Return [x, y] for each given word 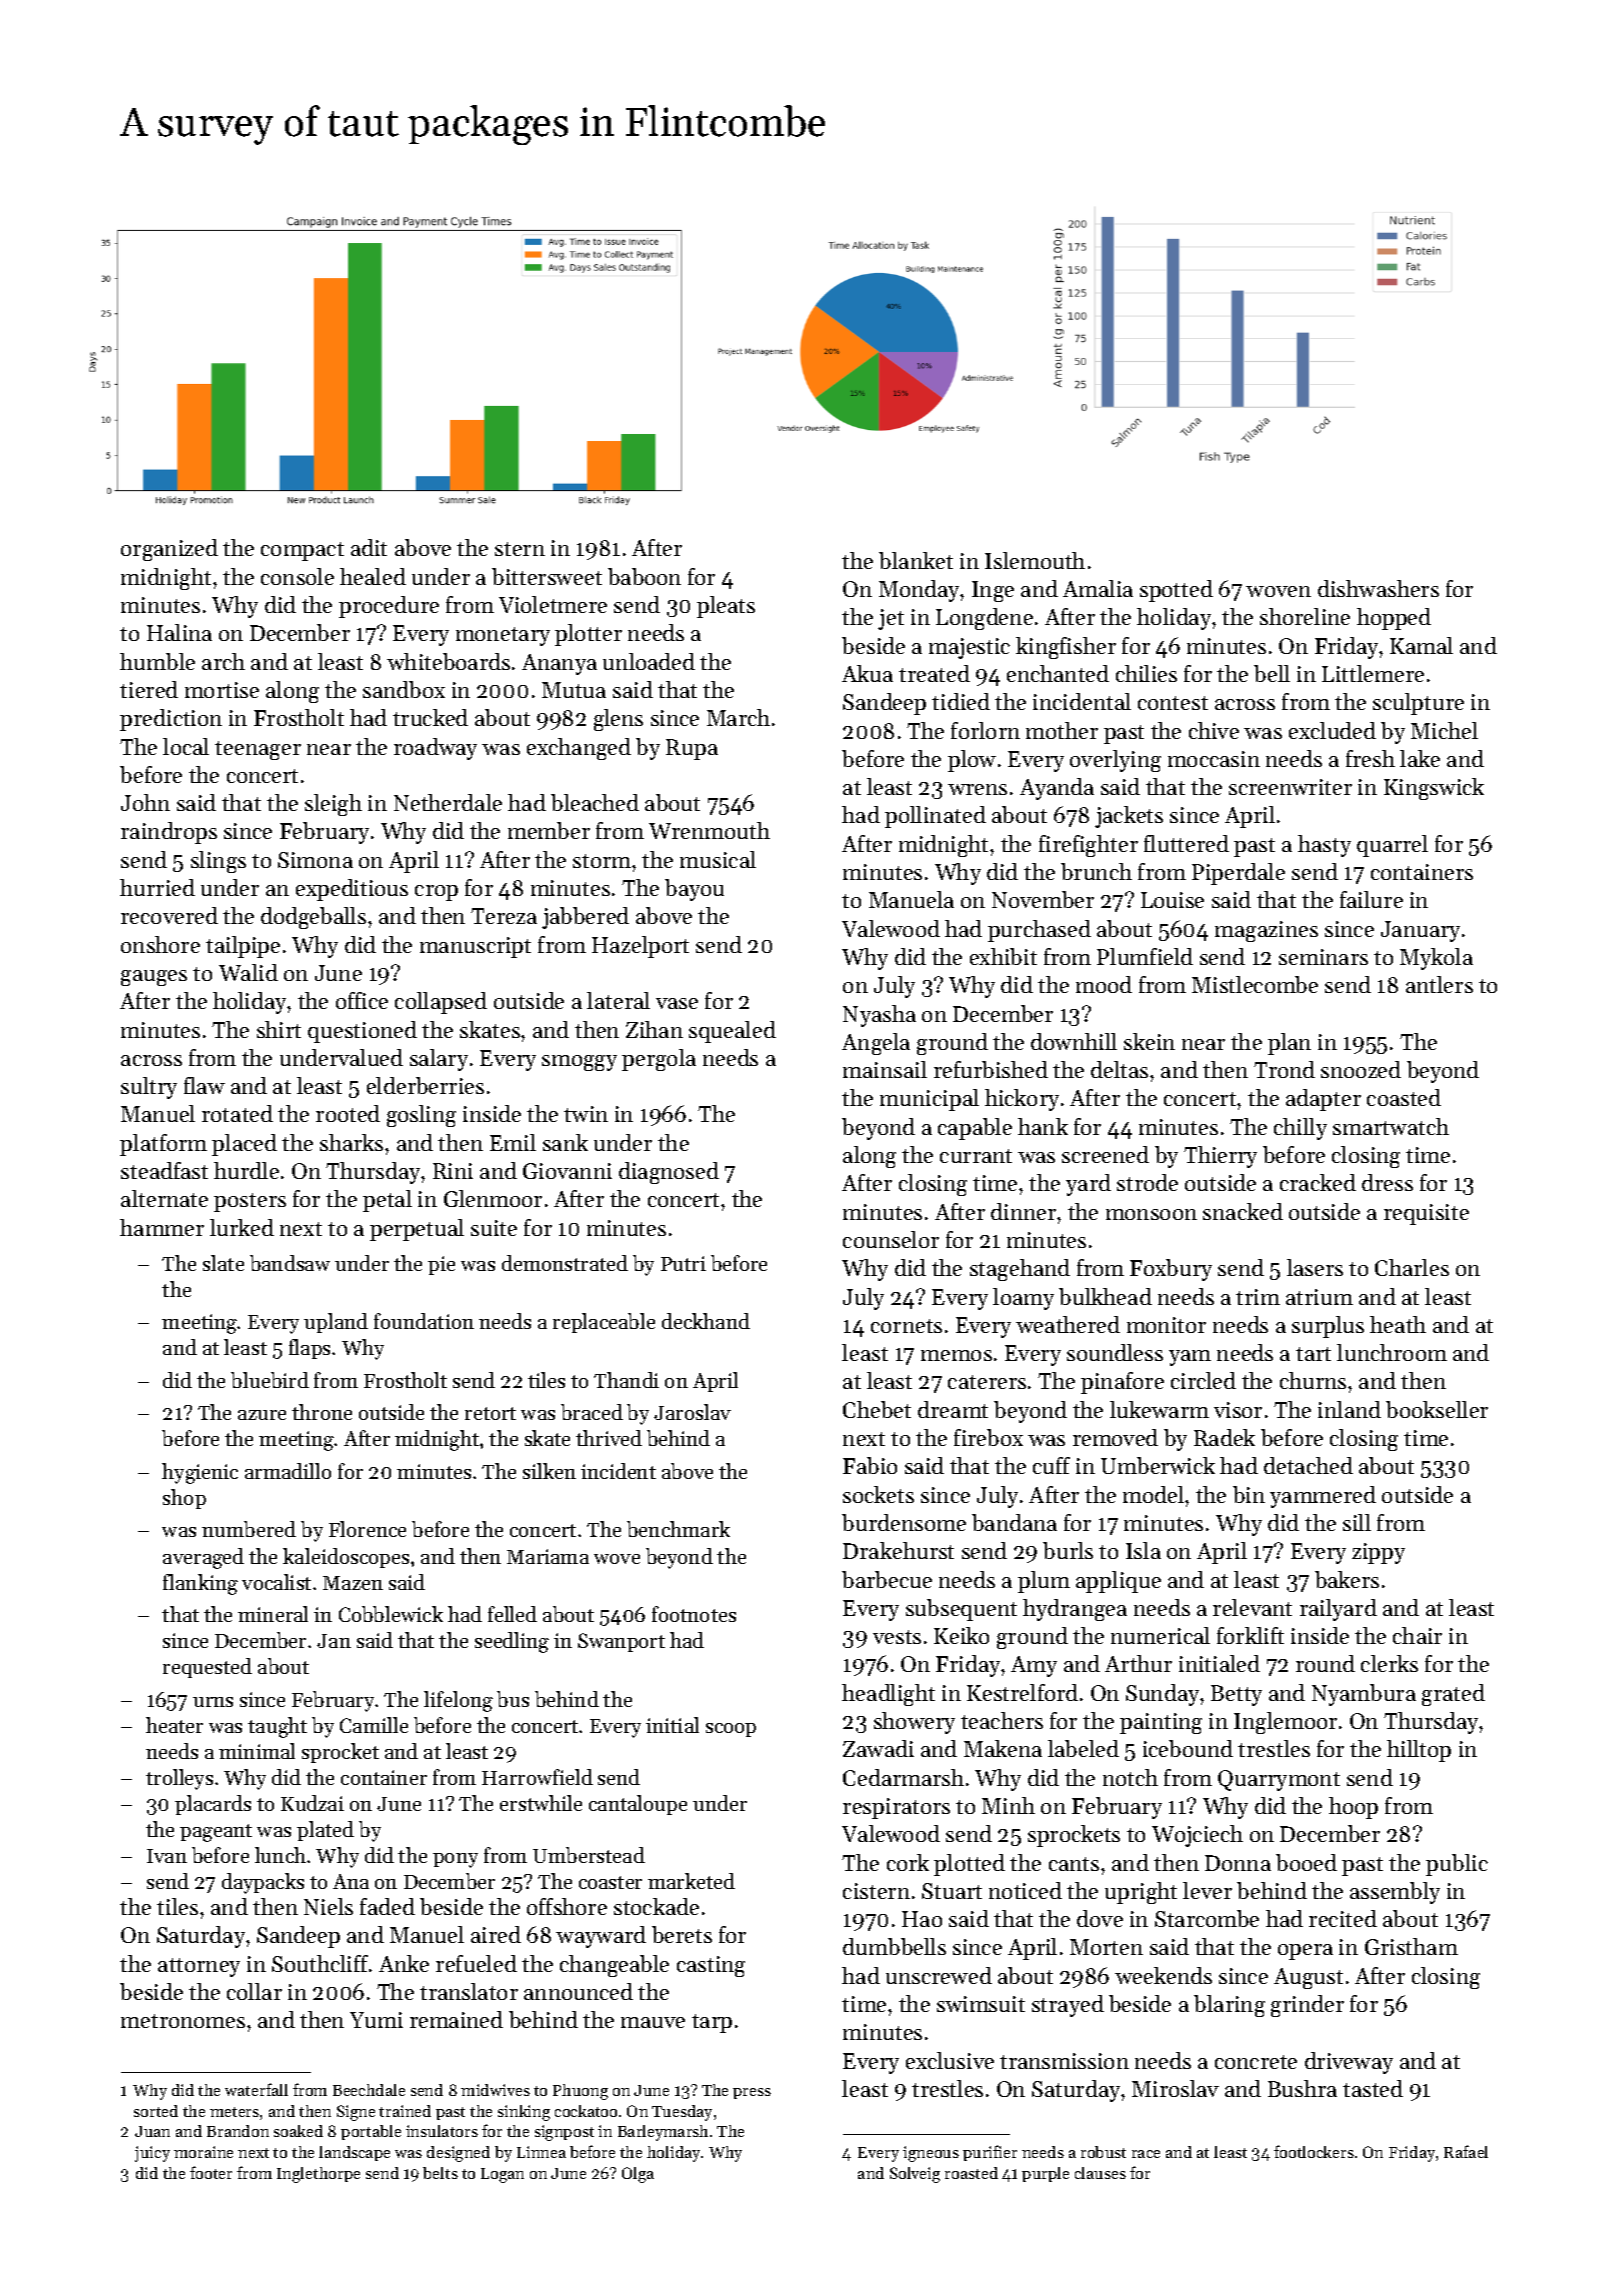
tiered [149, 689]
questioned [362, 1032]
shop [184, 1499]
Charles [1412, 1267]
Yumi [376, 2020]
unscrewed [939, 1975]
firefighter [1088, 846]
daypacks [263, 1883]
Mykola [1436, 959]
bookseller [1437, 1409]
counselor [891, 1239]
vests [897, 1637]
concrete [1256, 2062]
